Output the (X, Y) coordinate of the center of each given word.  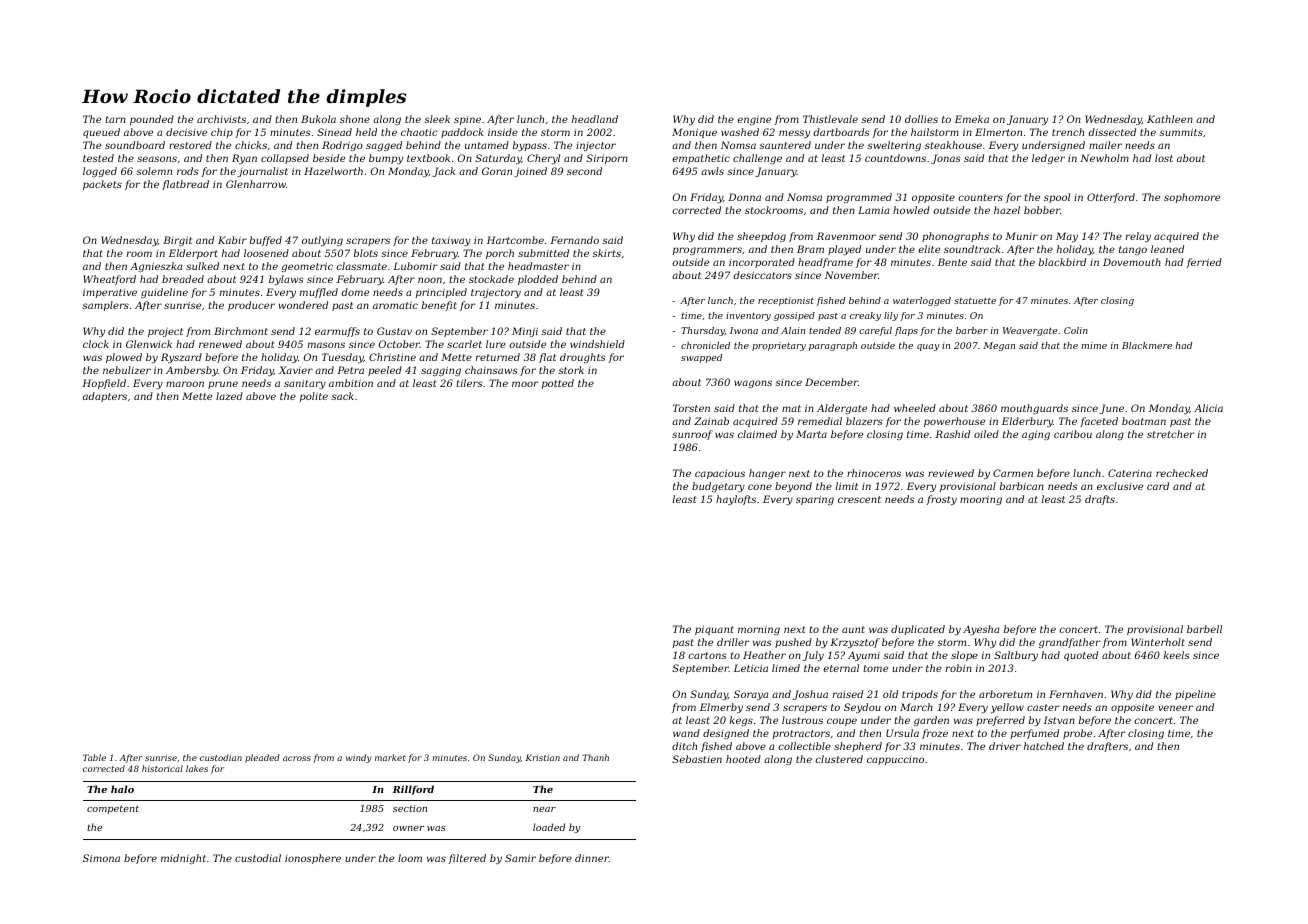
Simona (101, 858)
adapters (105, 397)
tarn (115, 119)
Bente (952, 262)
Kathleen (1170, 119)
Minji (525, 332)
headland (595, 119)
